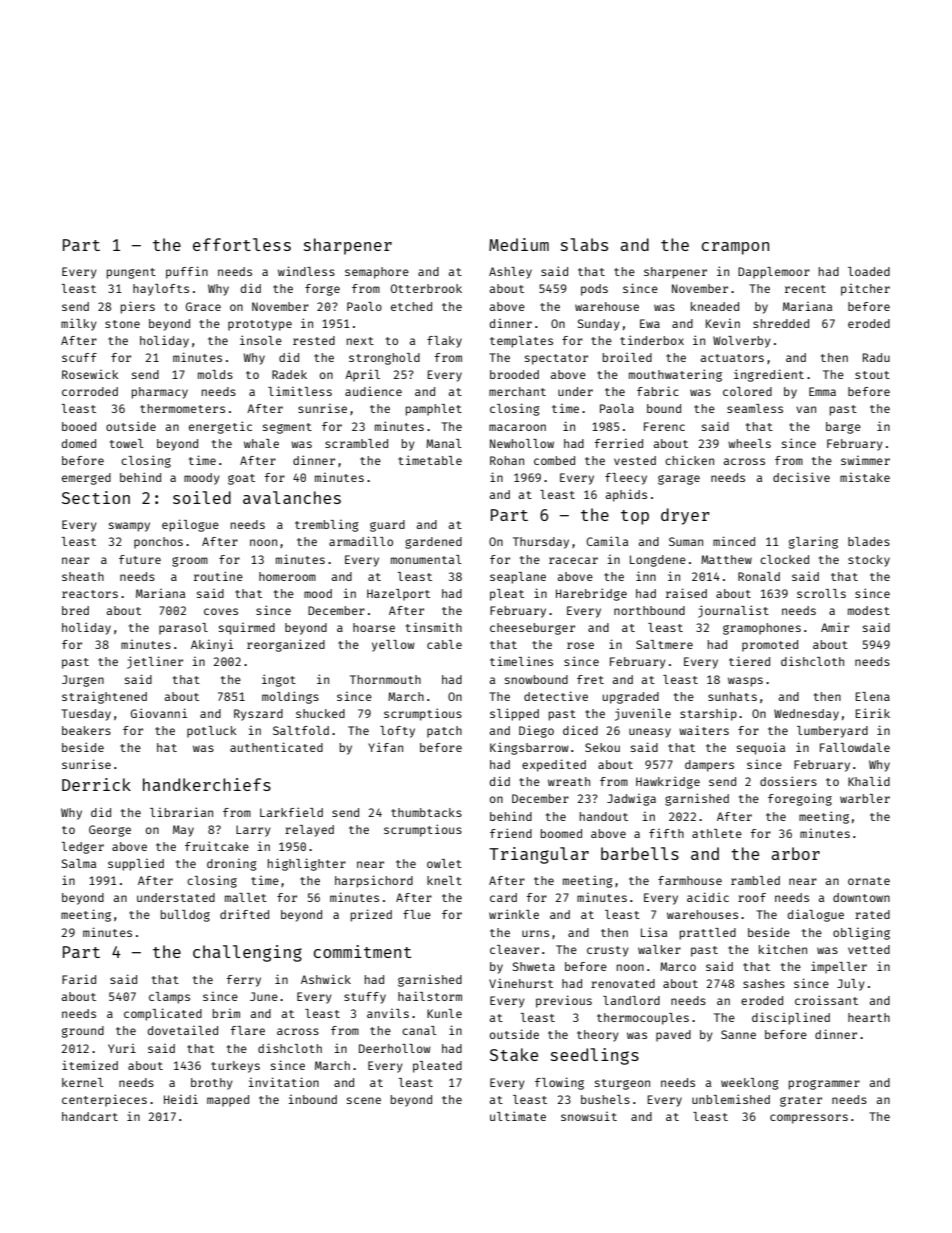 This document has height=1233, width=952. I want to click on slabs, so click(584, 244).
